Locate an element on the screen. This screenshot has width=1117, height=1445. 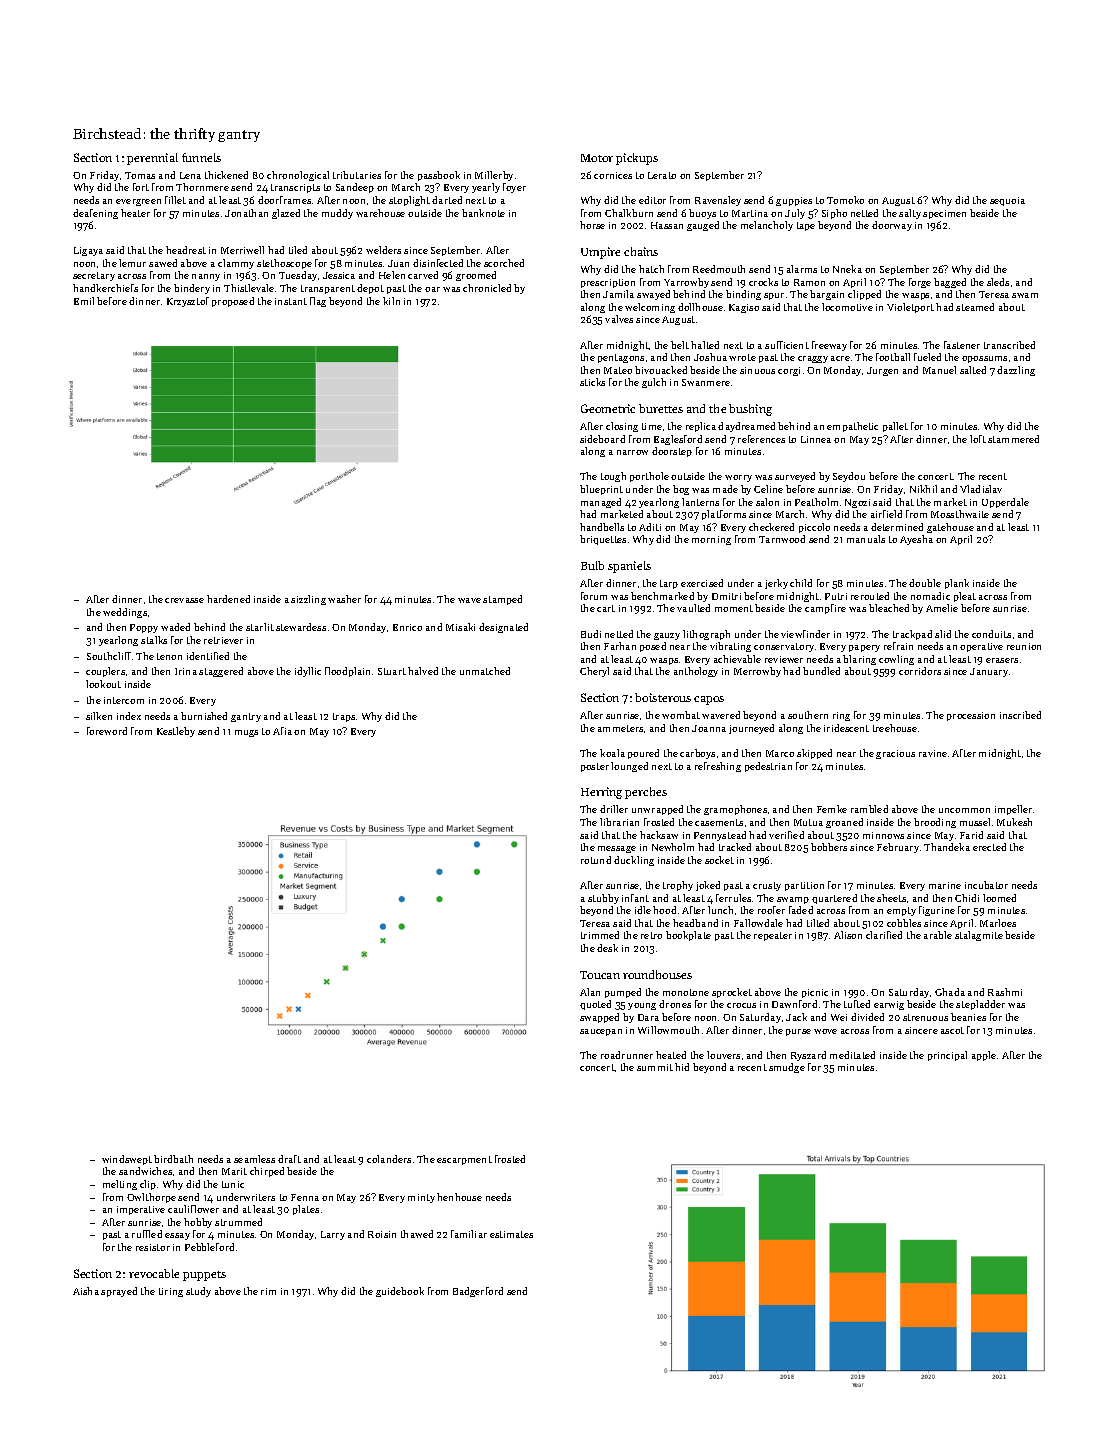
summit is located at coordinates (655, 1067).
